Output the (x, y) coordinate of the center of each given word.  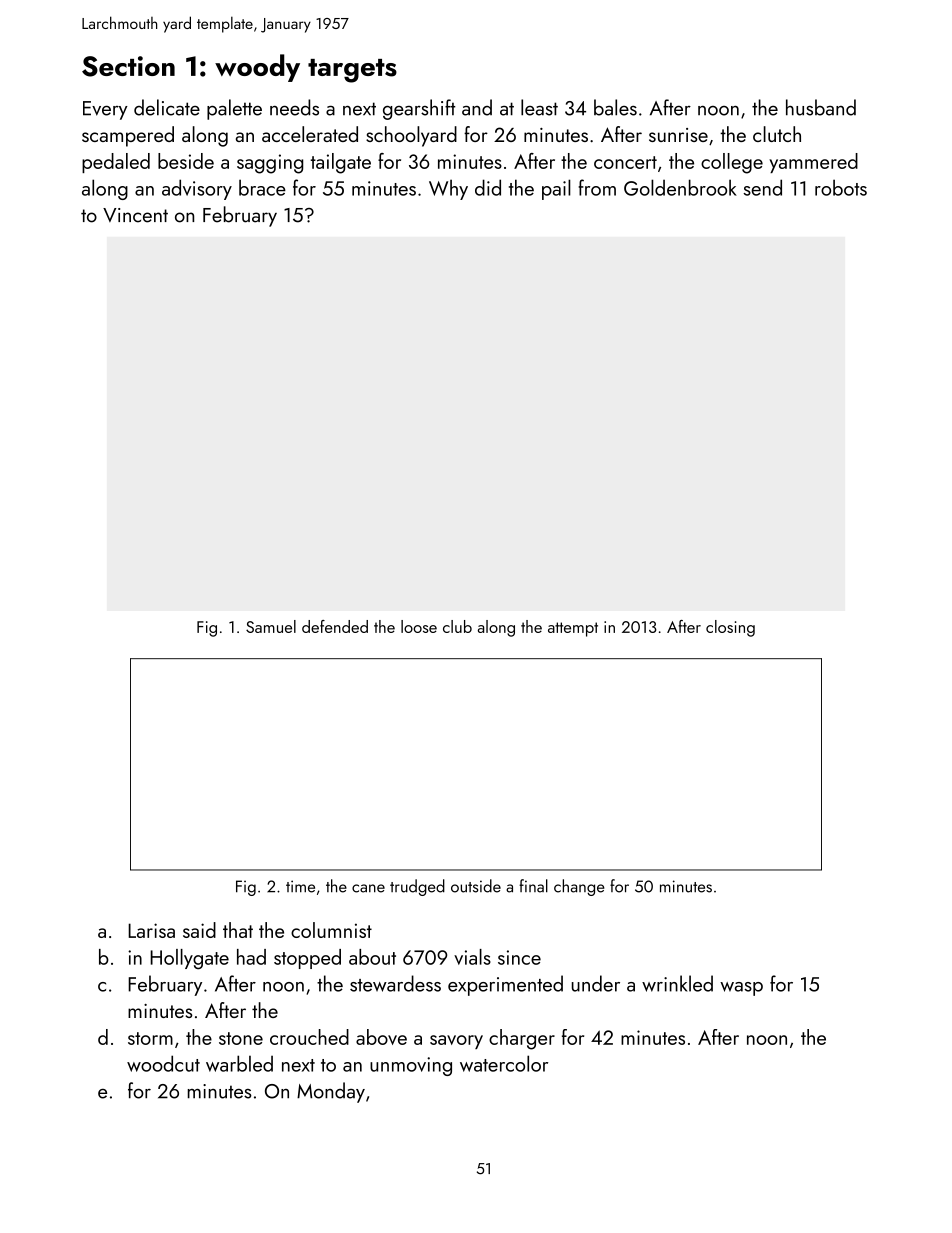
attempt (573, 629)
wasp (741, 989)
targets (352, 71)
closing (730, 628)
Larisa (151, 930)
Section (128, 66)
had (251, 957)
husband (821, 107)
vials (472, 957)
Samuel (271, 626)
